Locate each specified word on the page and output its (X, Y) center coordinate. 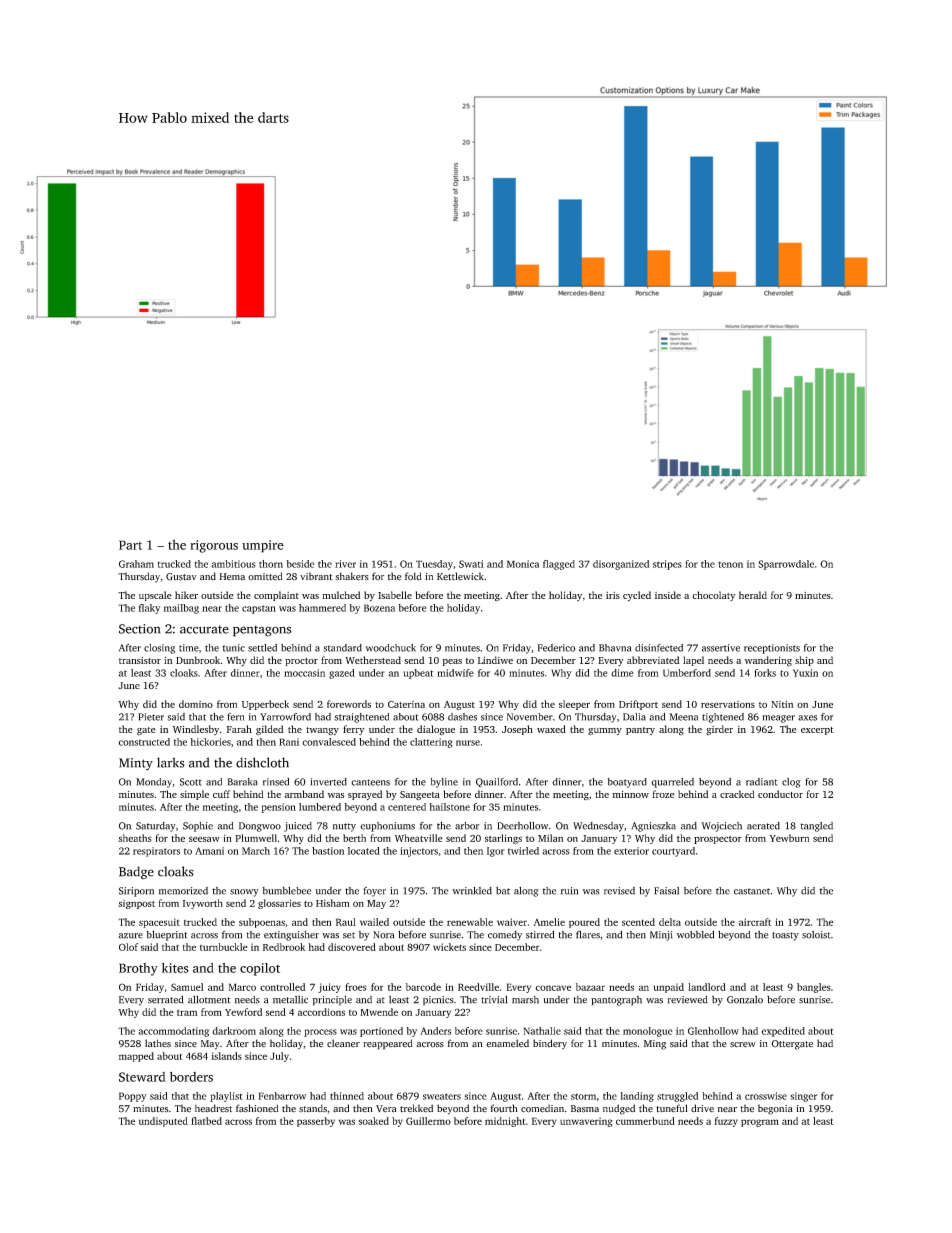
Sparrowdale (786, 565)
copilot (260, 969)
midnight (505, 1122)
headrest (213, 1108)
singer (803, 1097)
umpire (263, 546)
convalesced (329, 742)
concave (553, 988)
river (345, 564)
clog (791, 783)
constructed (144, 742)
